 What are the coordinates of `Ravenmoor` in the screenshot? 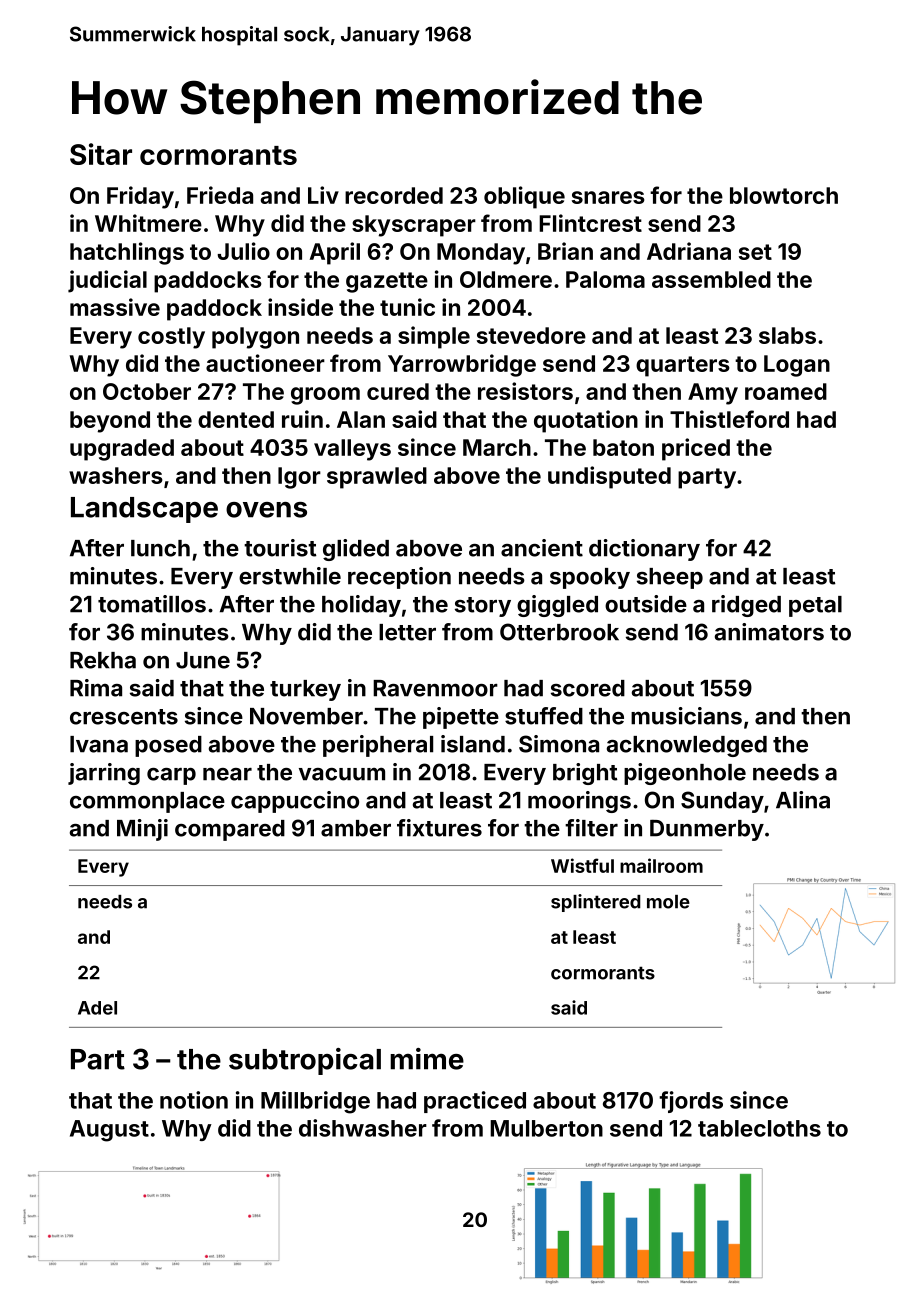 It's located at (435, 688).
